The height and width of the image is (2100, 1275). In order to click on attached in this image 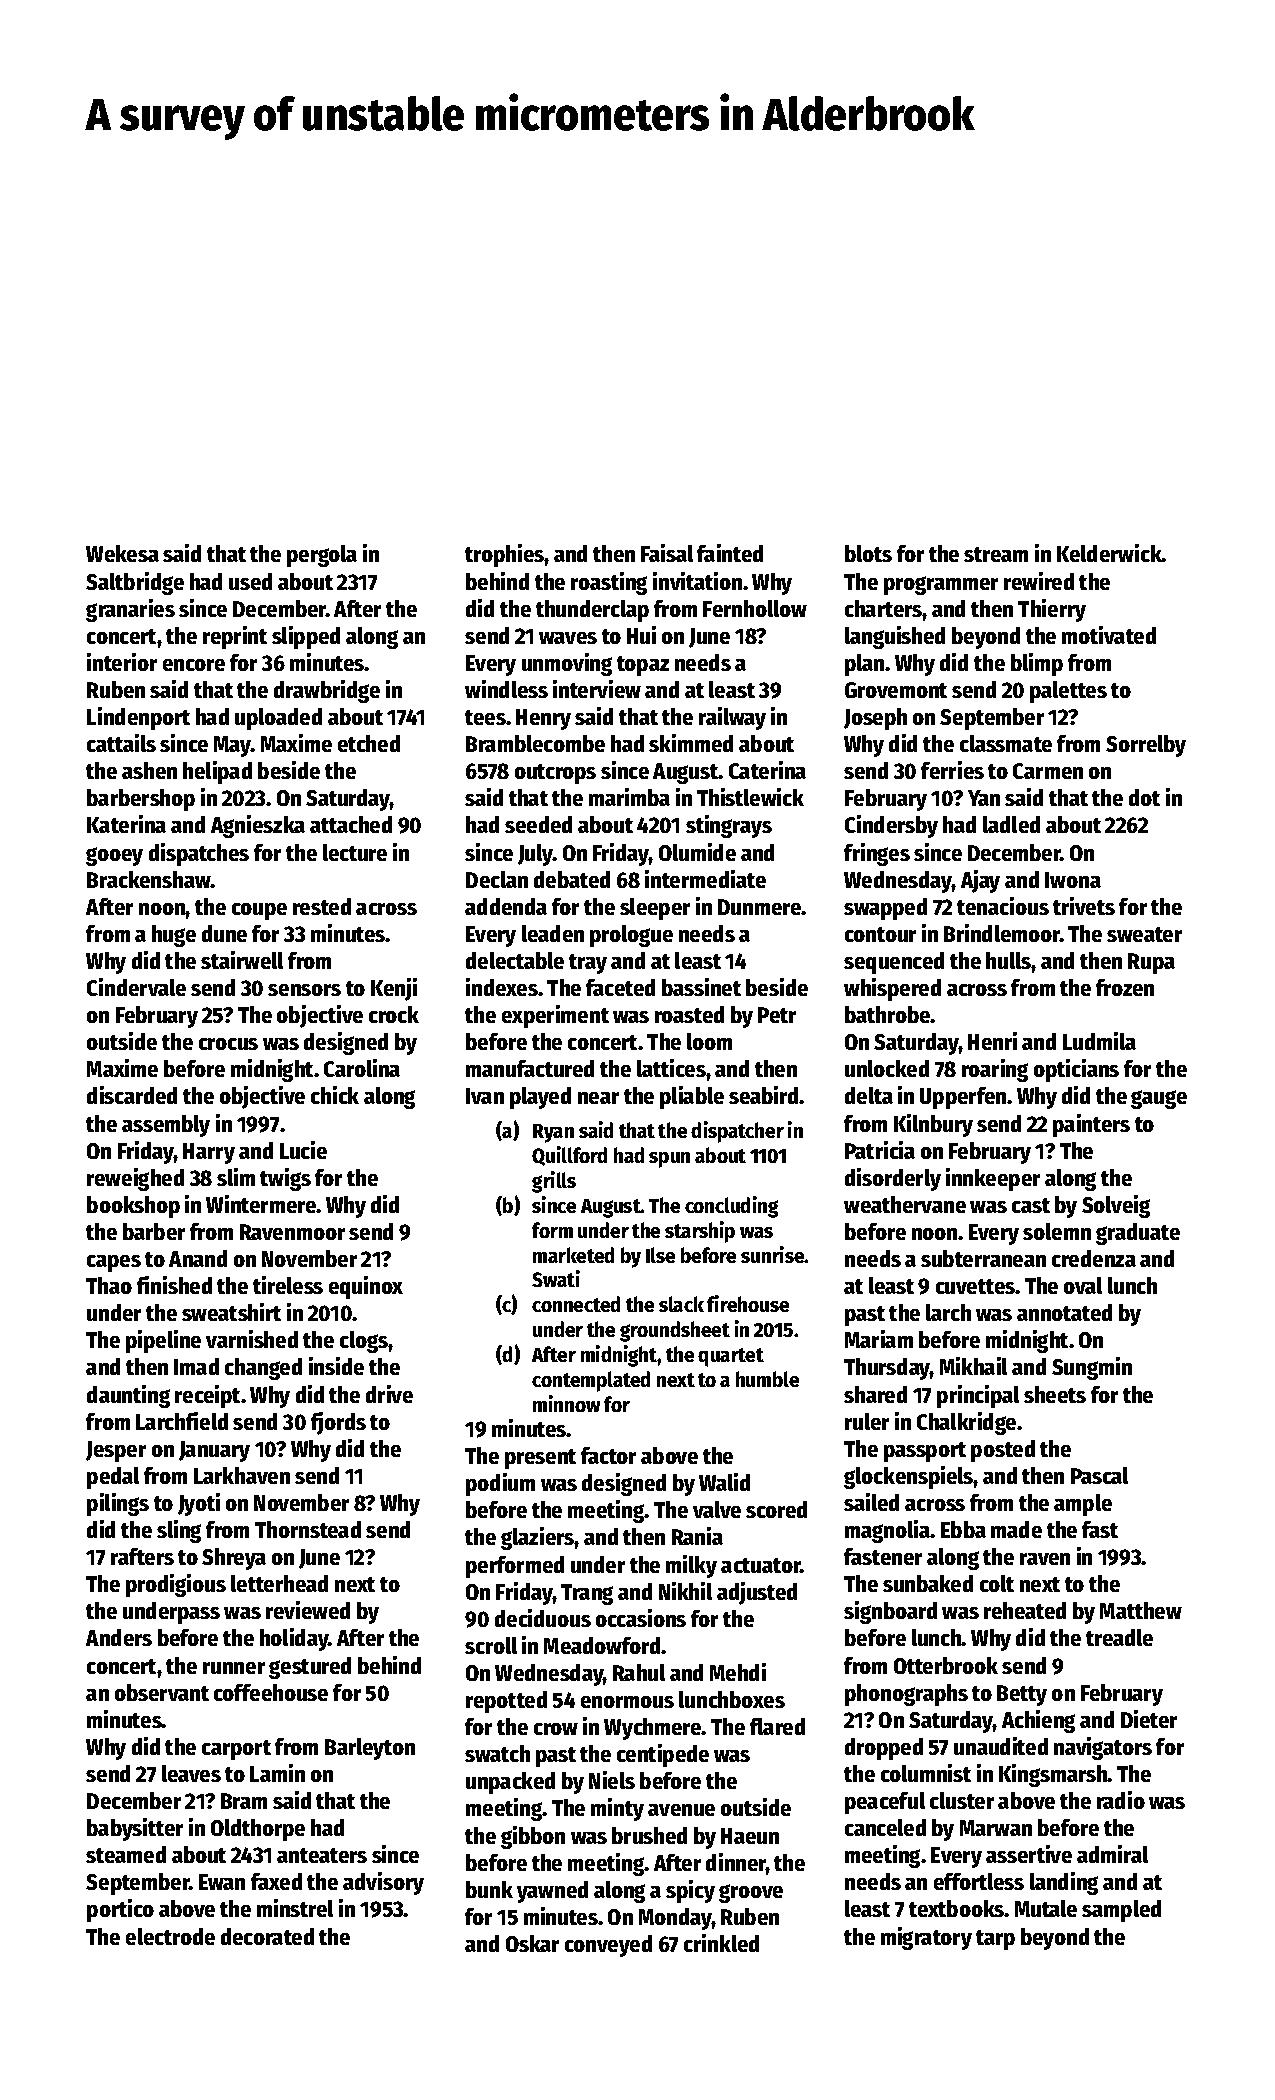, I will do `click(351, 824)`.
